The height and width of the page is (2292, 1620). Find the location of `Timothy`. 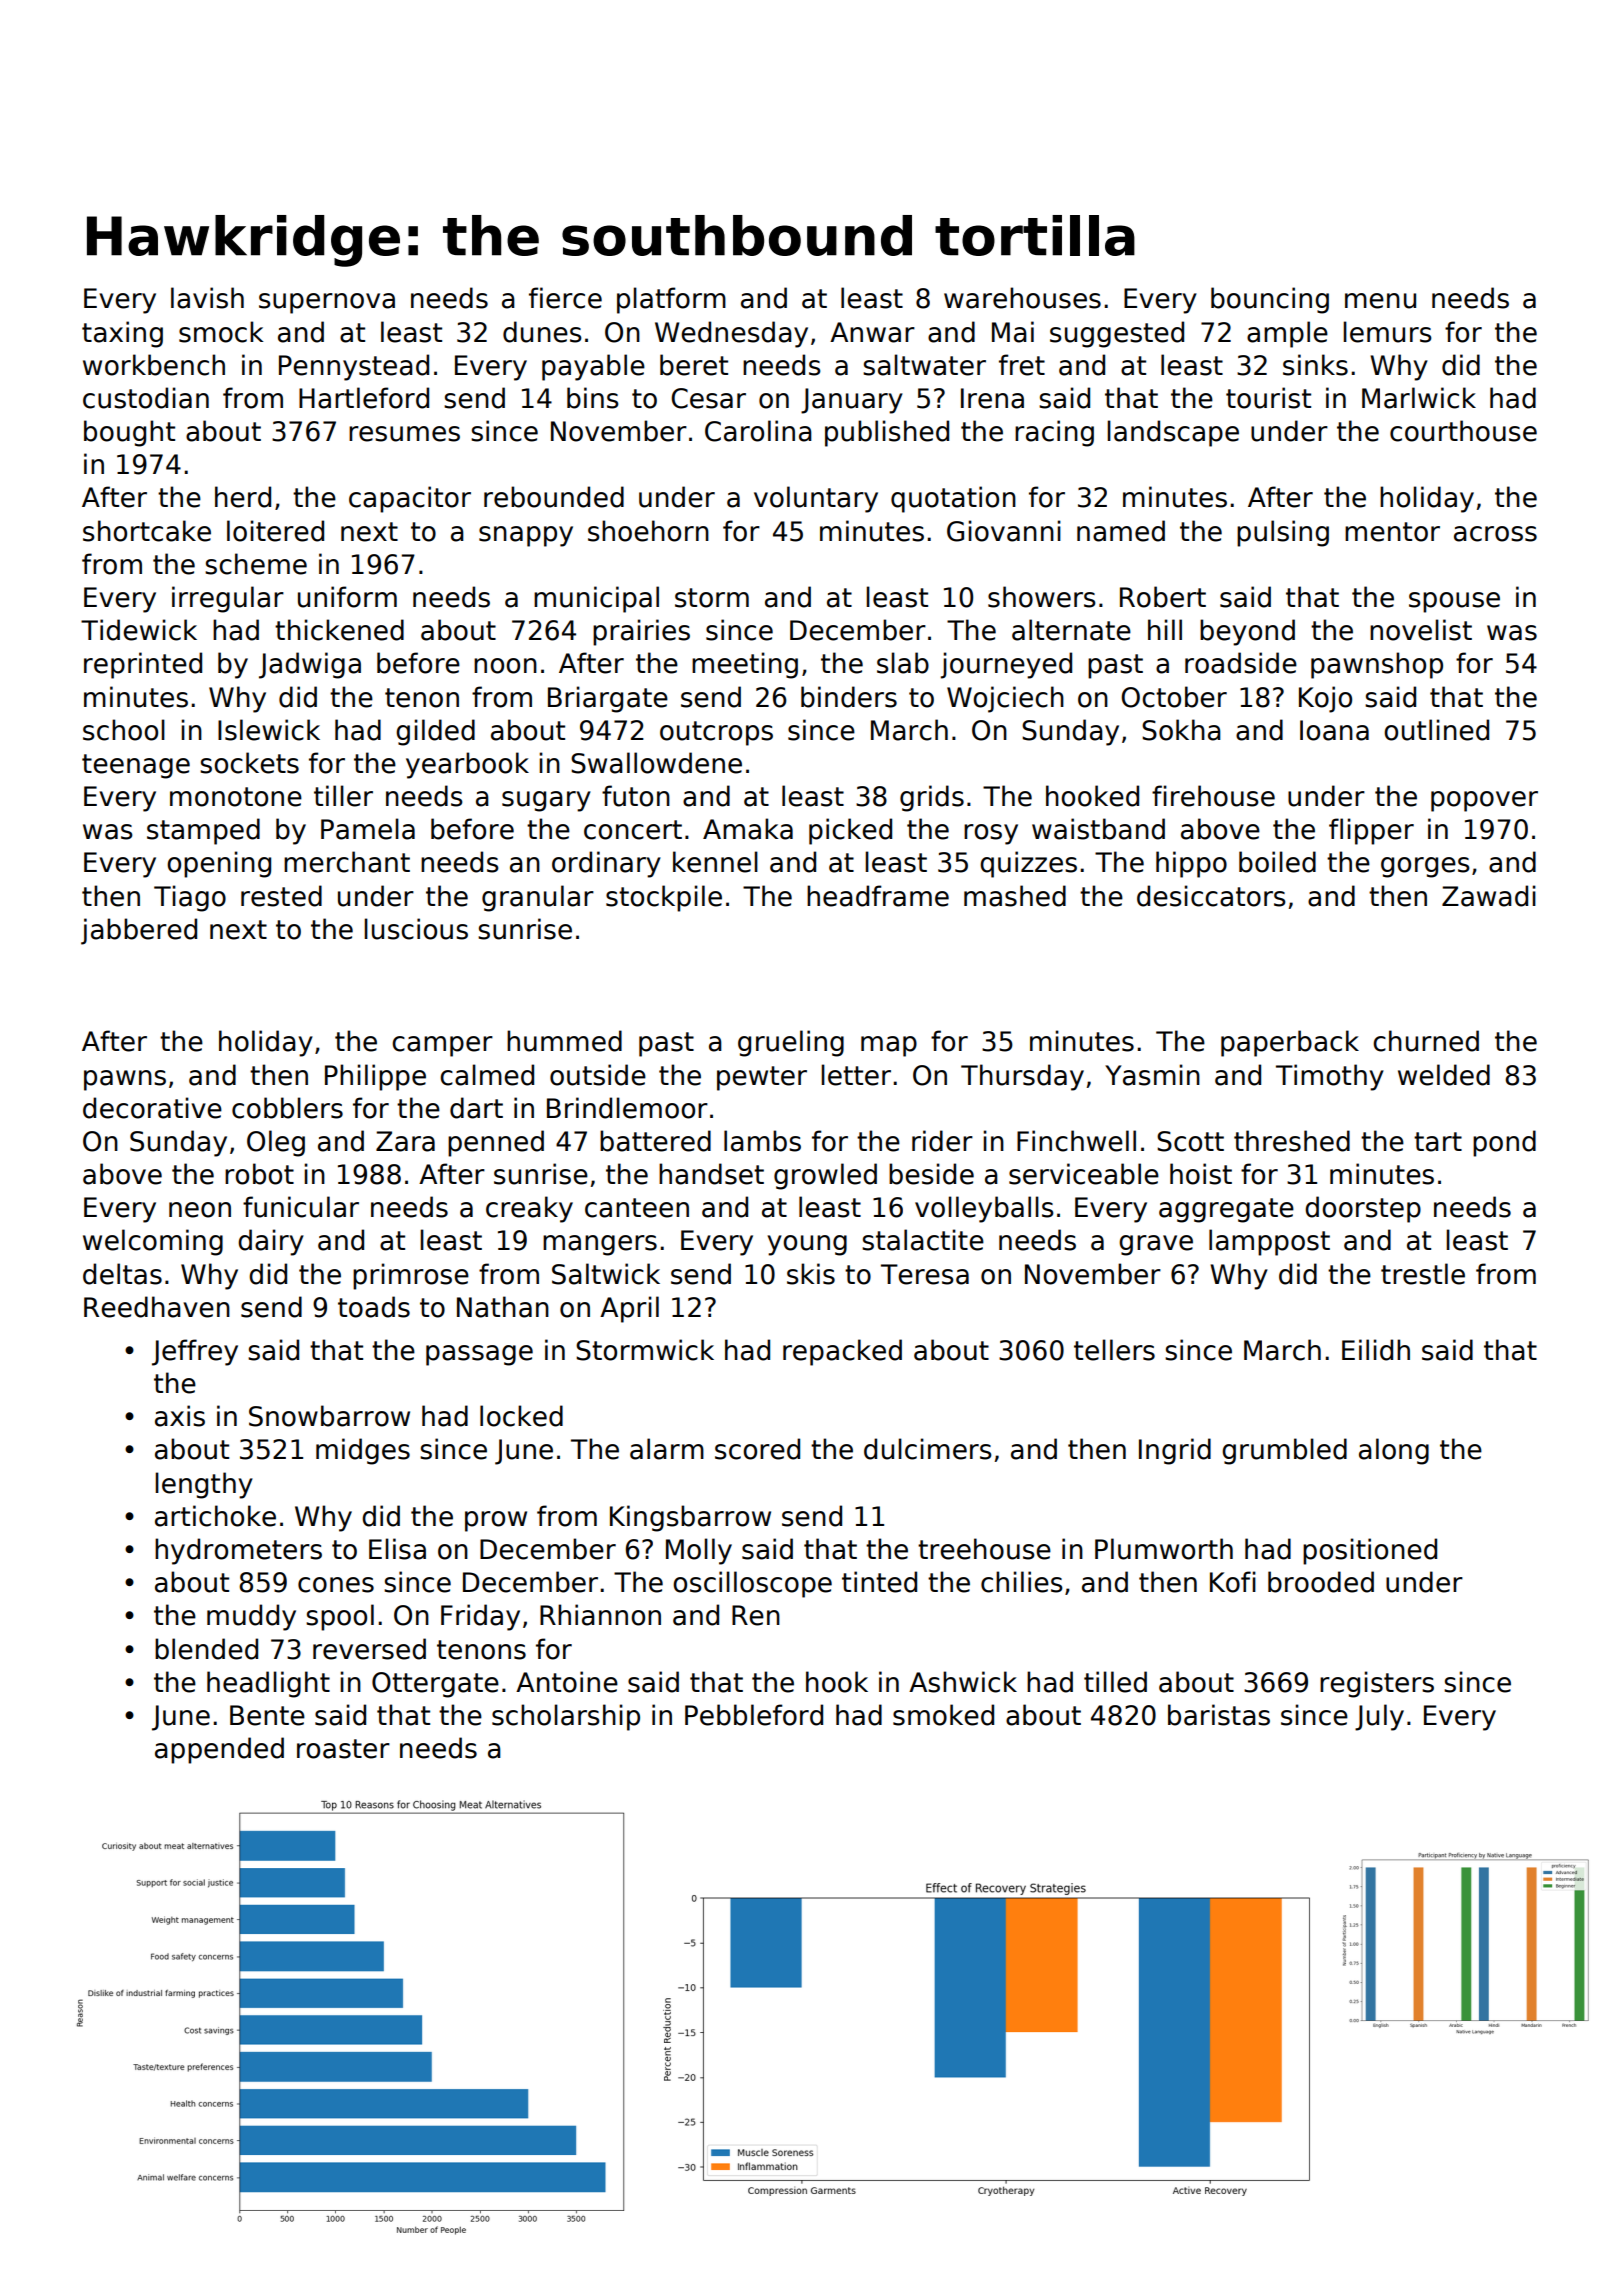

Timothy is located at coordinates (1330, 1077).
